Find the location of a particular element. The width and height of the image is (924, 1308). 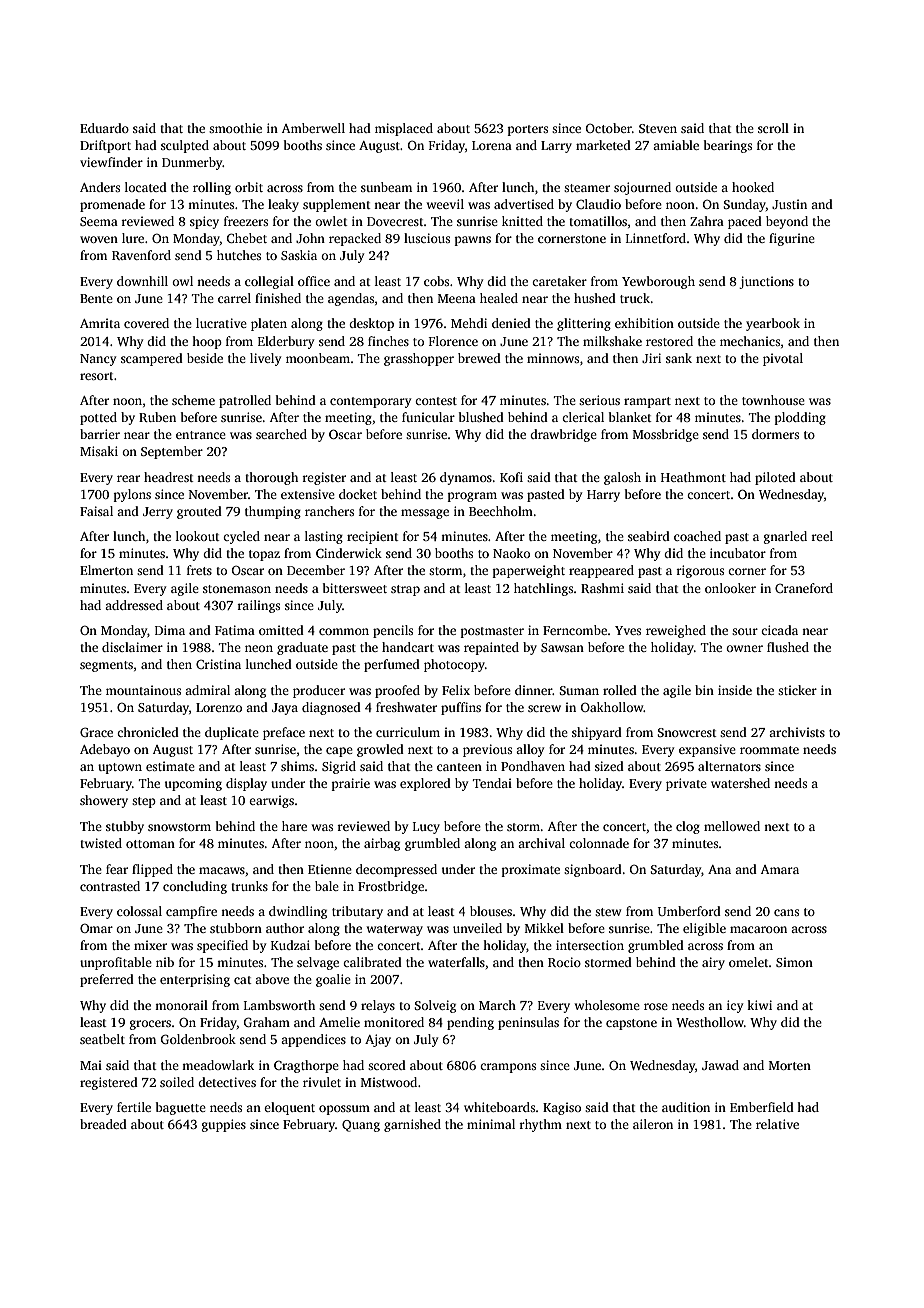

blushed is located at coordinates (481, 417).
